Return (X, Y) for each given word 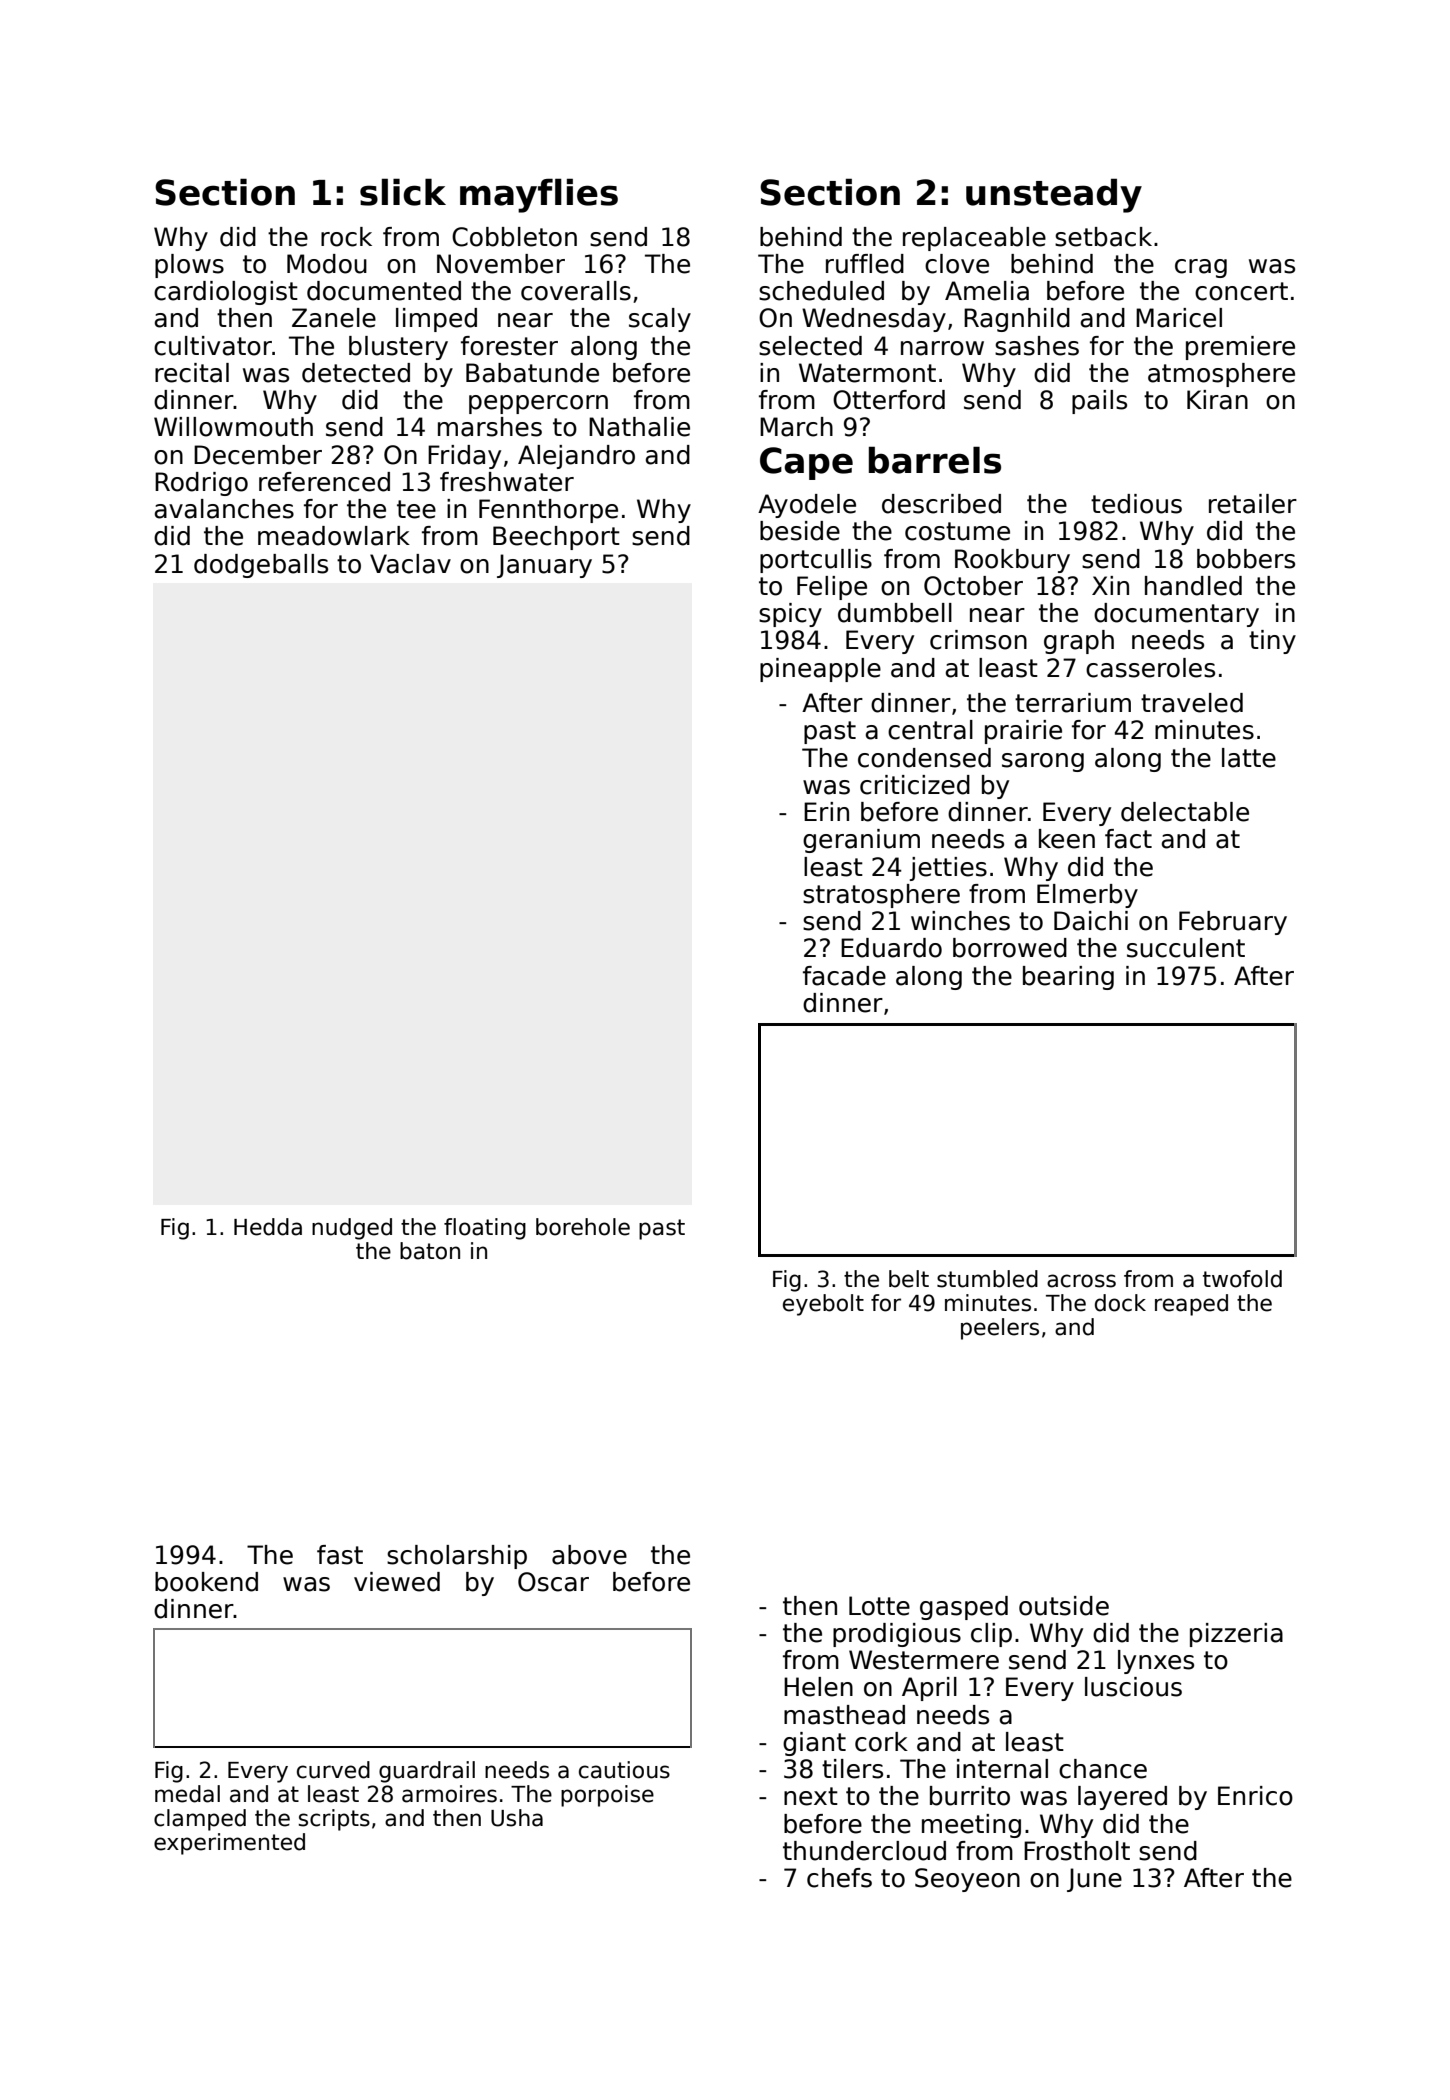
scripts (334, 1820)
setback (1103, 237)
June (1094, 1880)
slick (403, 192)
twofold (1242, 1279)
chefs (839, 1878)
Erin (826, 811)
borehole (583, 1227)
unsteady (1054, 195)
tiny (1272, 642)
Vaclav (410, 564)
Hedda (268, 1227)
